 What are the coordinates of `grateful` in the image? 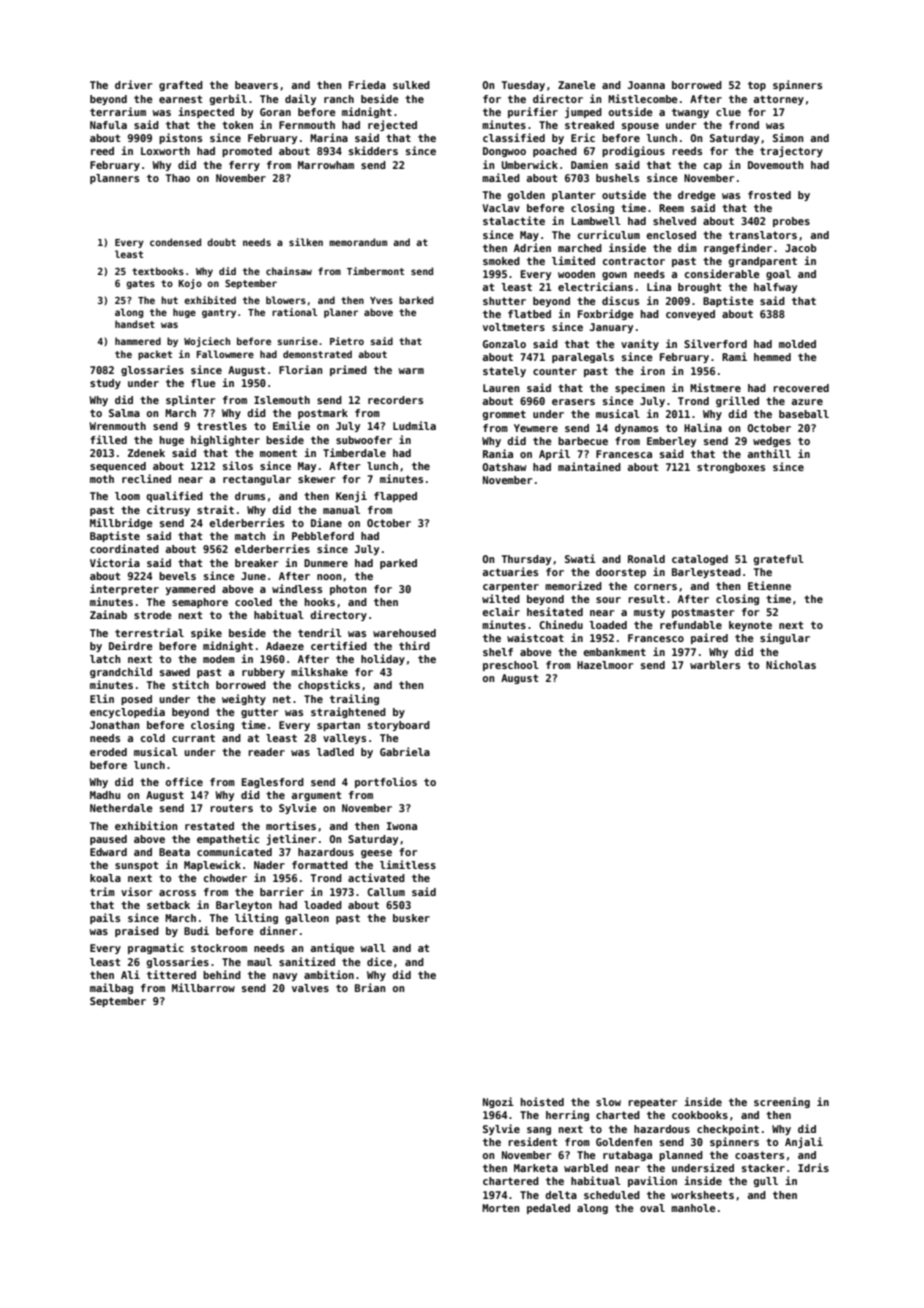 It's located at (779, 560).
